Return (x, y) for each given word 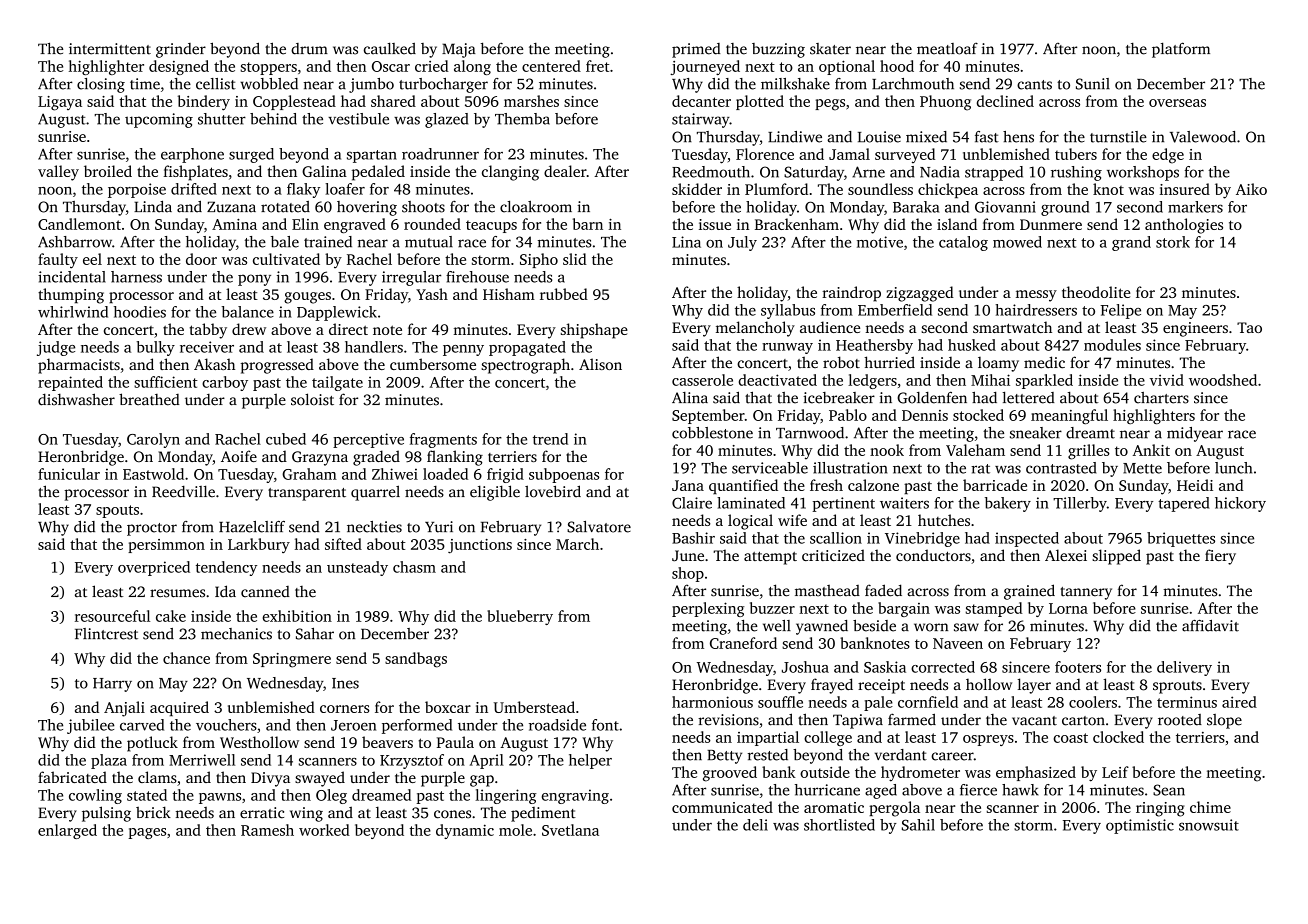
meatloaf (947, 48)
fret (597, 66)
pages (147, 833)
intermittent (110, 49)
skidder (697, 189)
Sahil (918, 825)
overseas (1177, 103)
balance (248, 312)
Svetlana (570, 830)
